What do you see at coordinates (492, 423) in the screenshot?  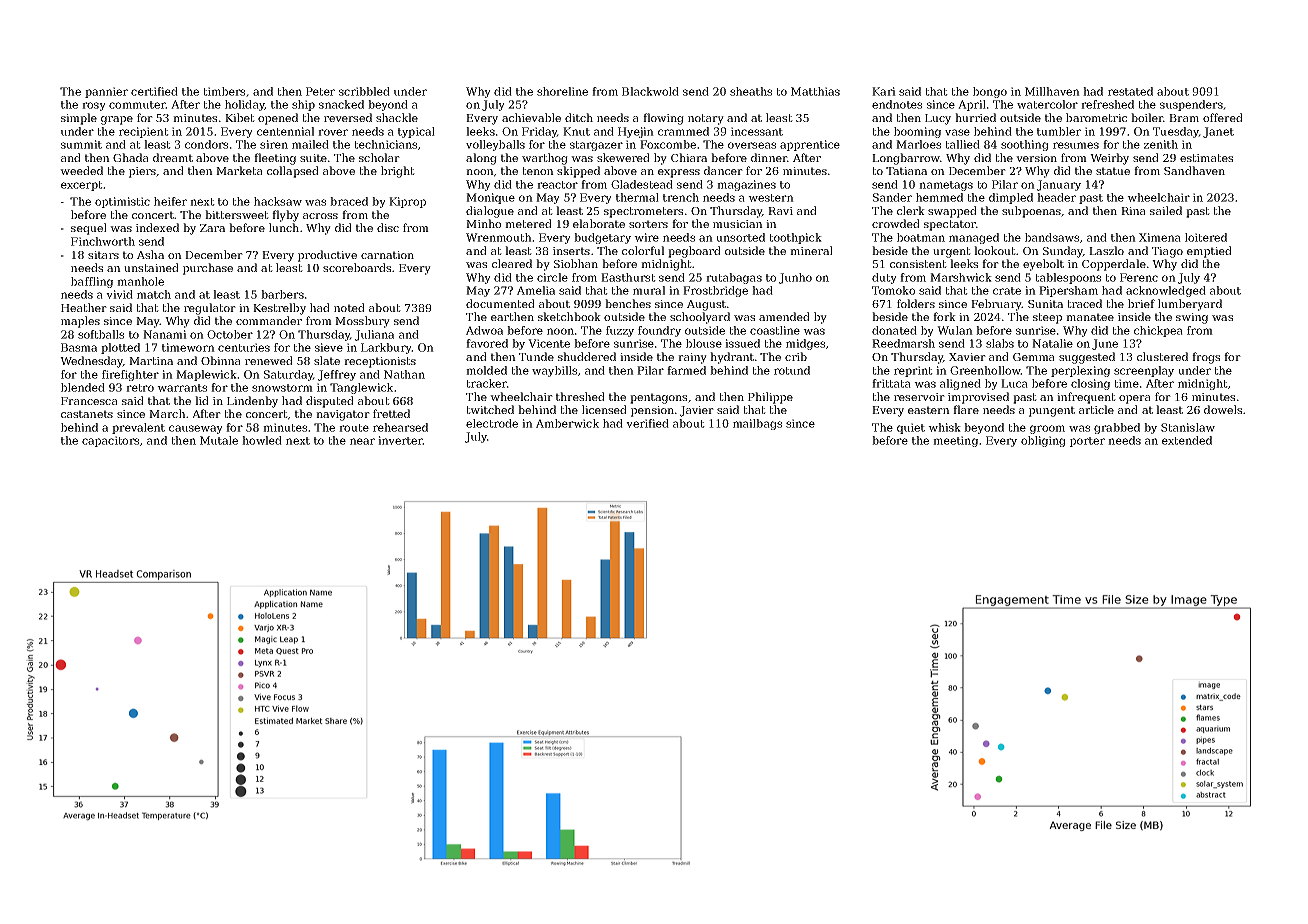 I see `electrode` at bounding box center [492, 423].
